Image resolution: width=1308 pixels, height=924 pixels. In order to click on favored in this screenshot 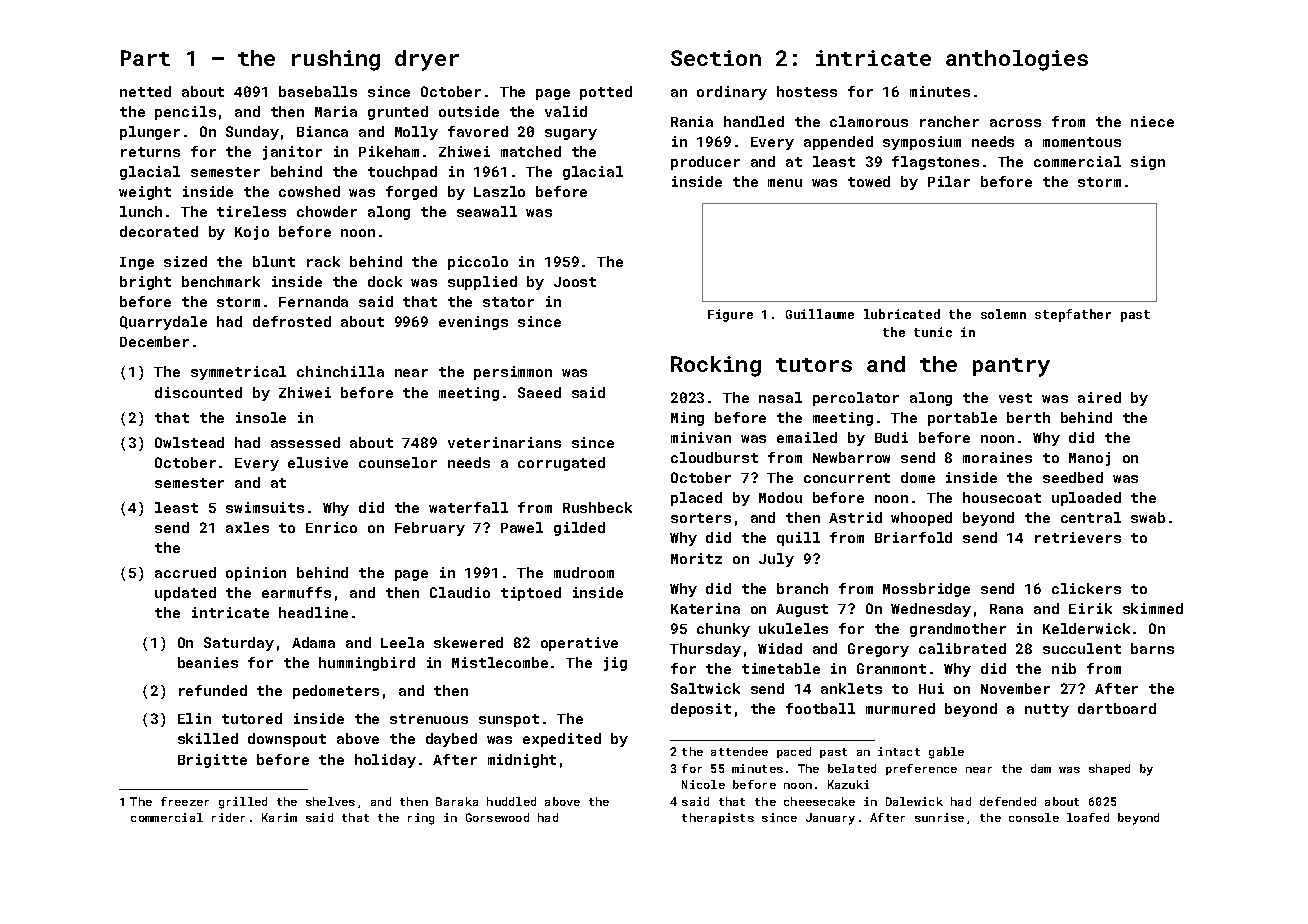, I will do `click(478, 131)`.
